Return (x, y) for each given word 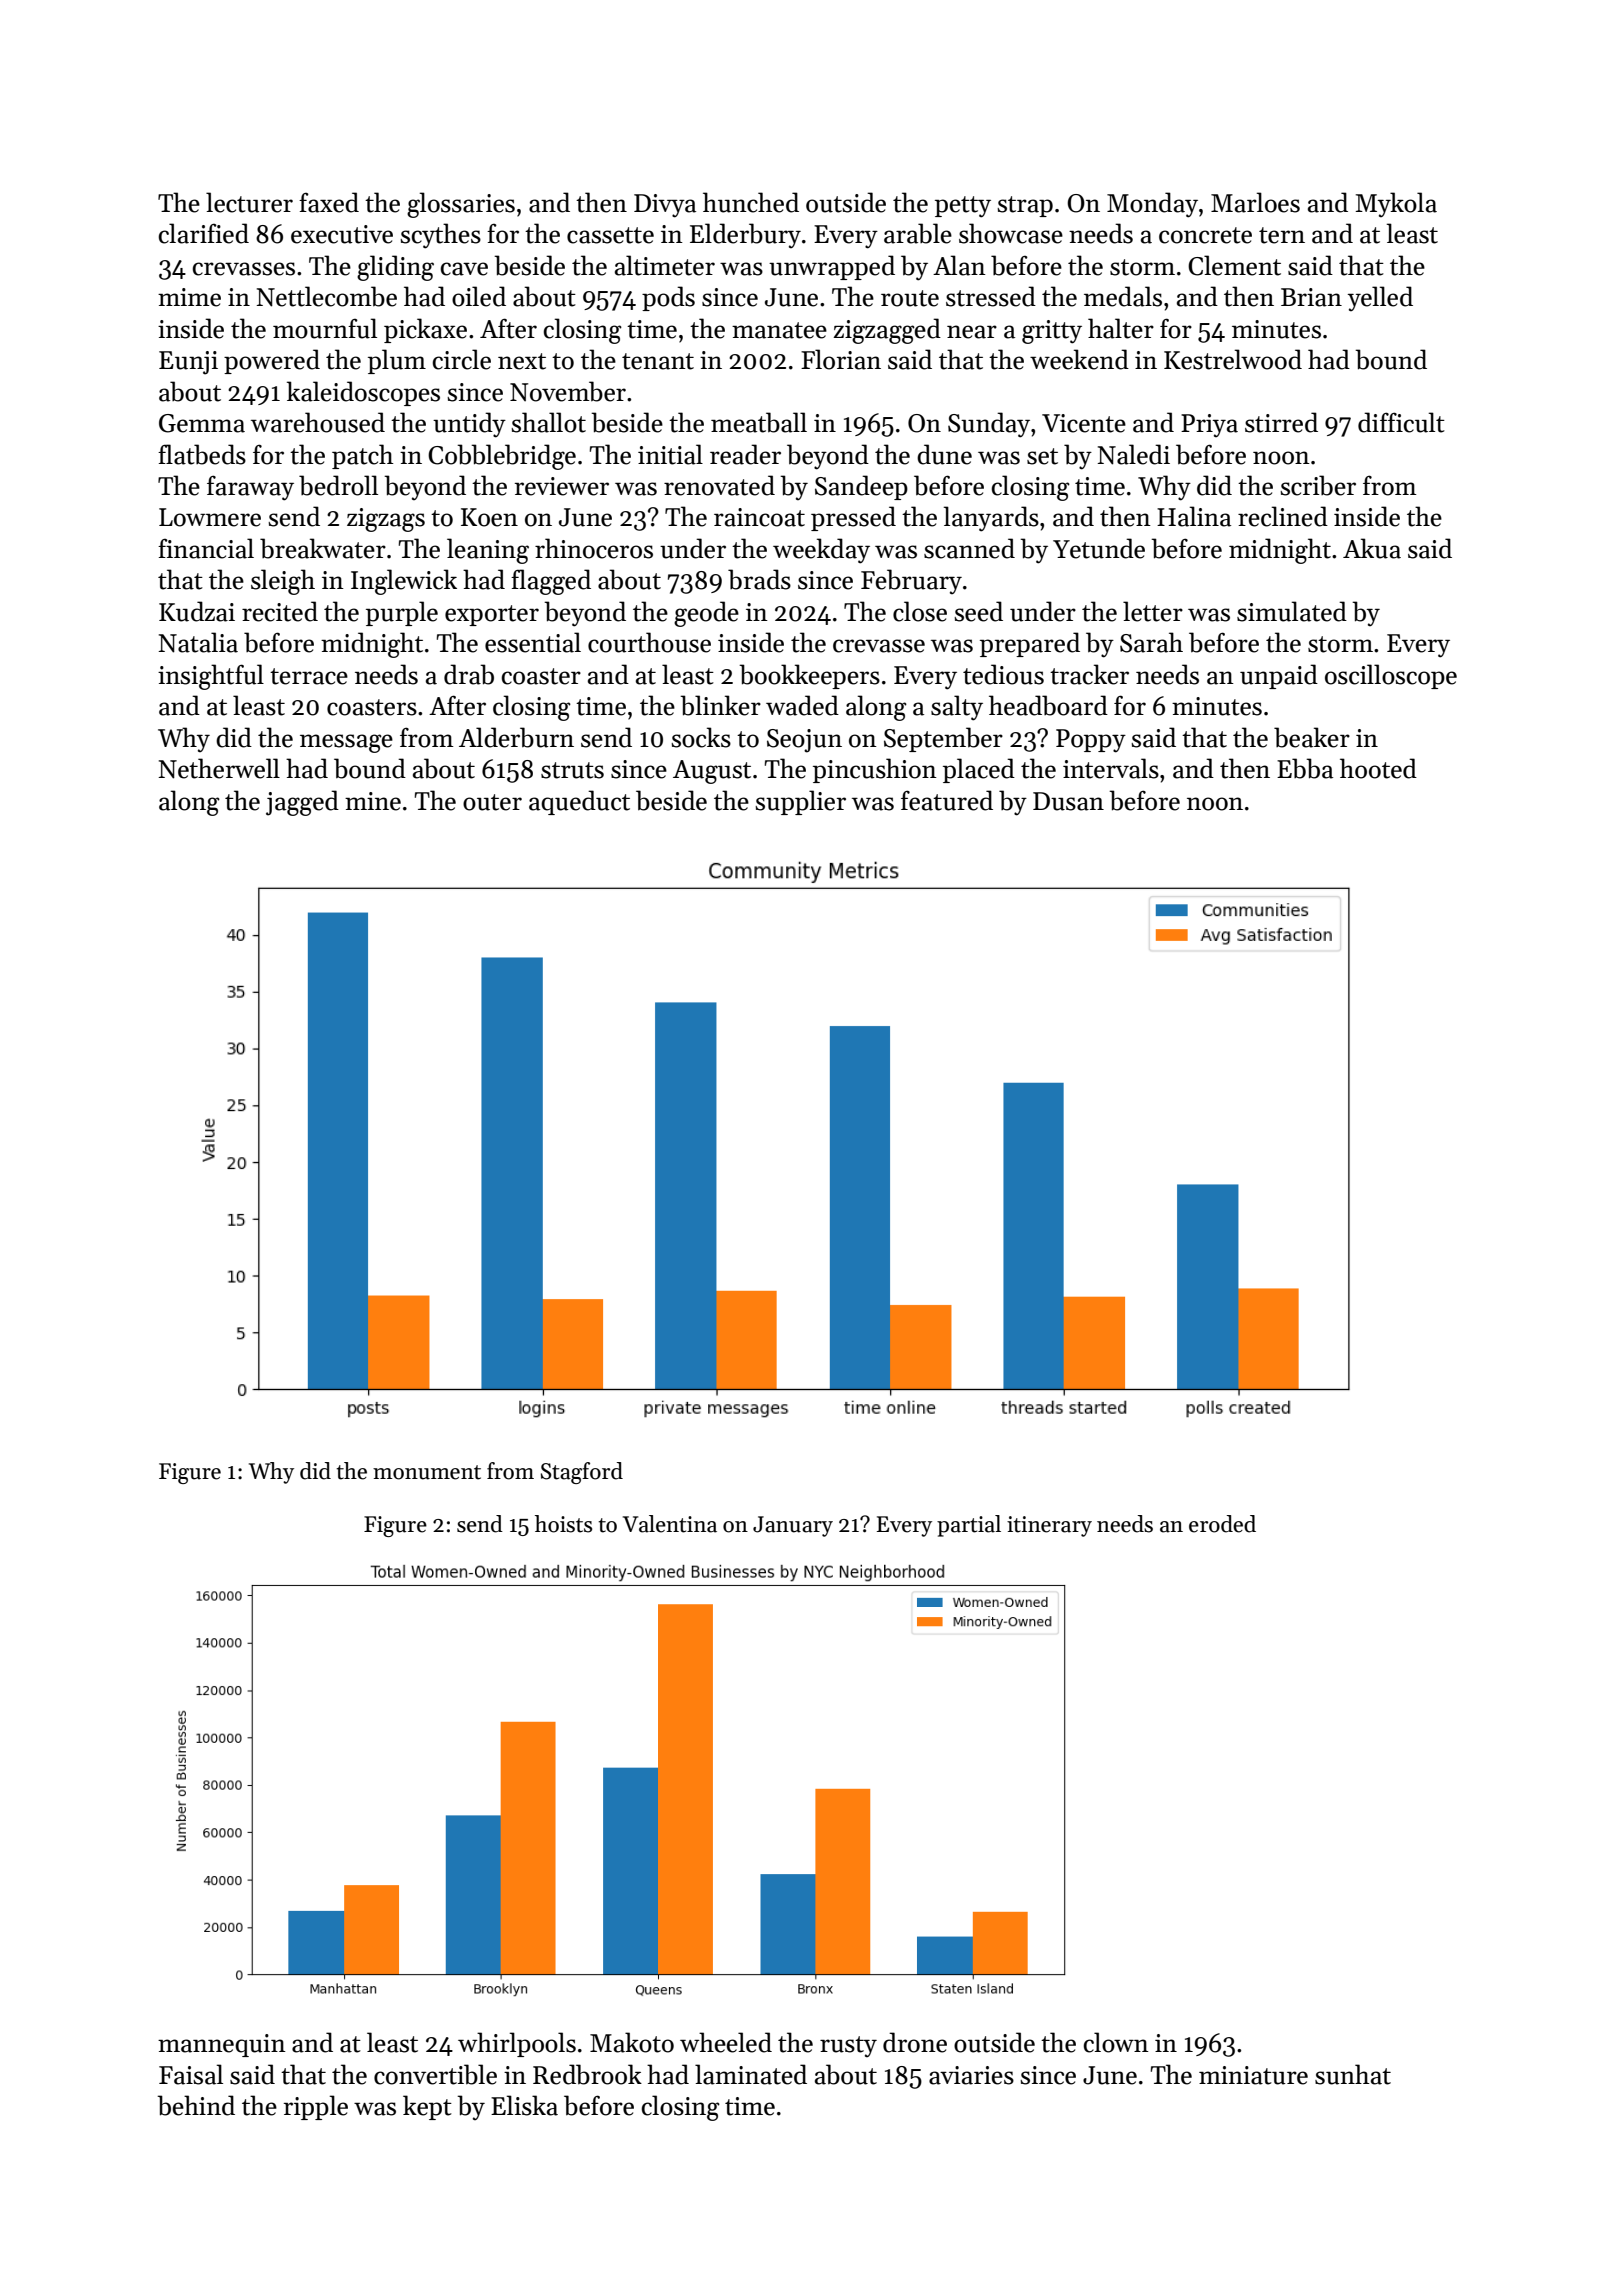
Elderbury (745, 235)
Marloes (1255, 202)
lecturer (249, 202)
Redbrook (587, 2074)
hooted (1378, 768)
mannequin (222, 2045)
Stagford (582, 1473)
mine (373, 801)
